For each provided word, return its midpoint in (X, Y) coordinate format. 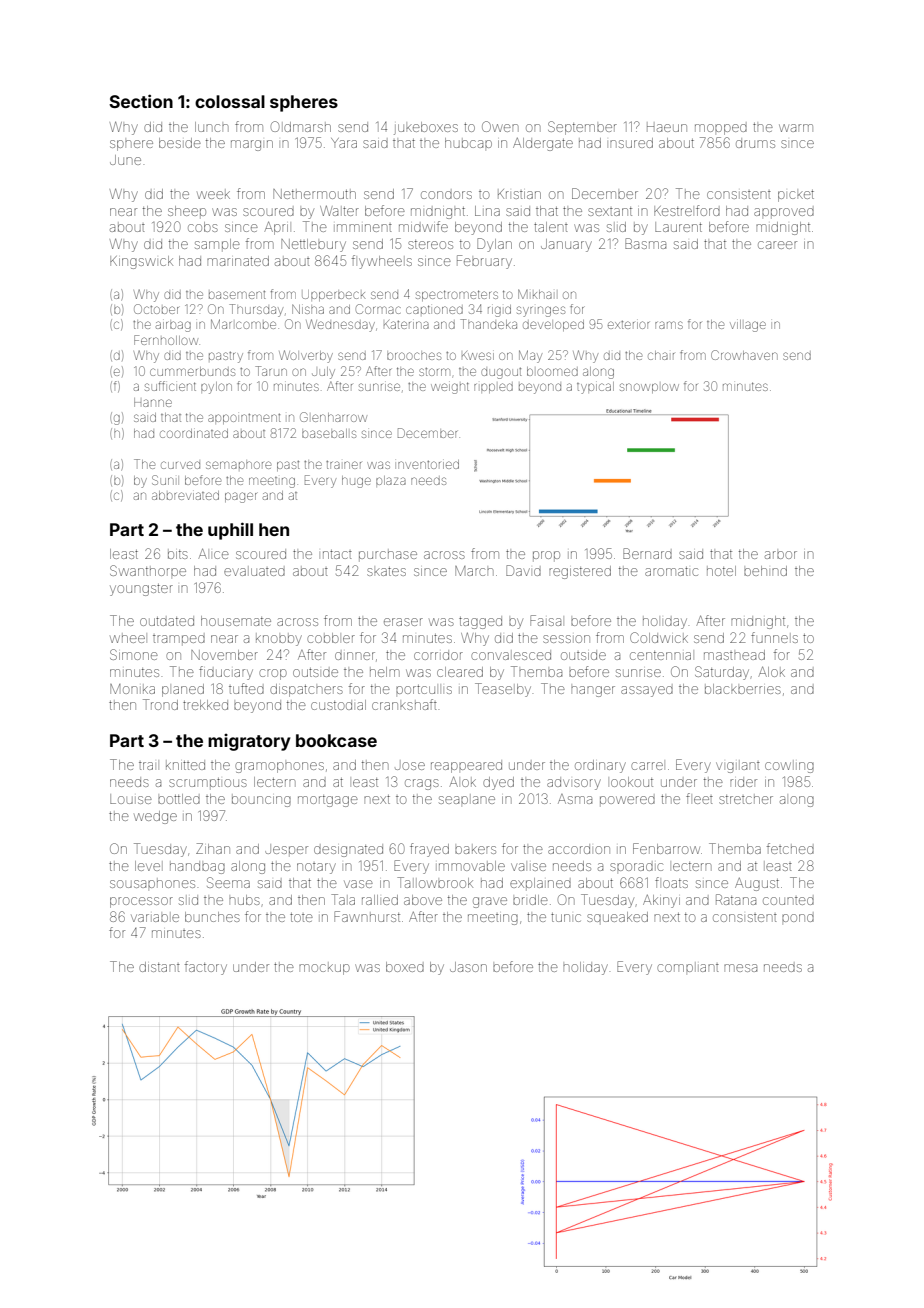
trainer (343, 465)
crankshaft (404, 704)
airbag (173, 326)
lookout (632, 782)
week (213, 195)
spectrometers (457, 295)
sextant (610, 211)
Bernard (647, 553)
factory (206, 968)
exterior (628, 325)
